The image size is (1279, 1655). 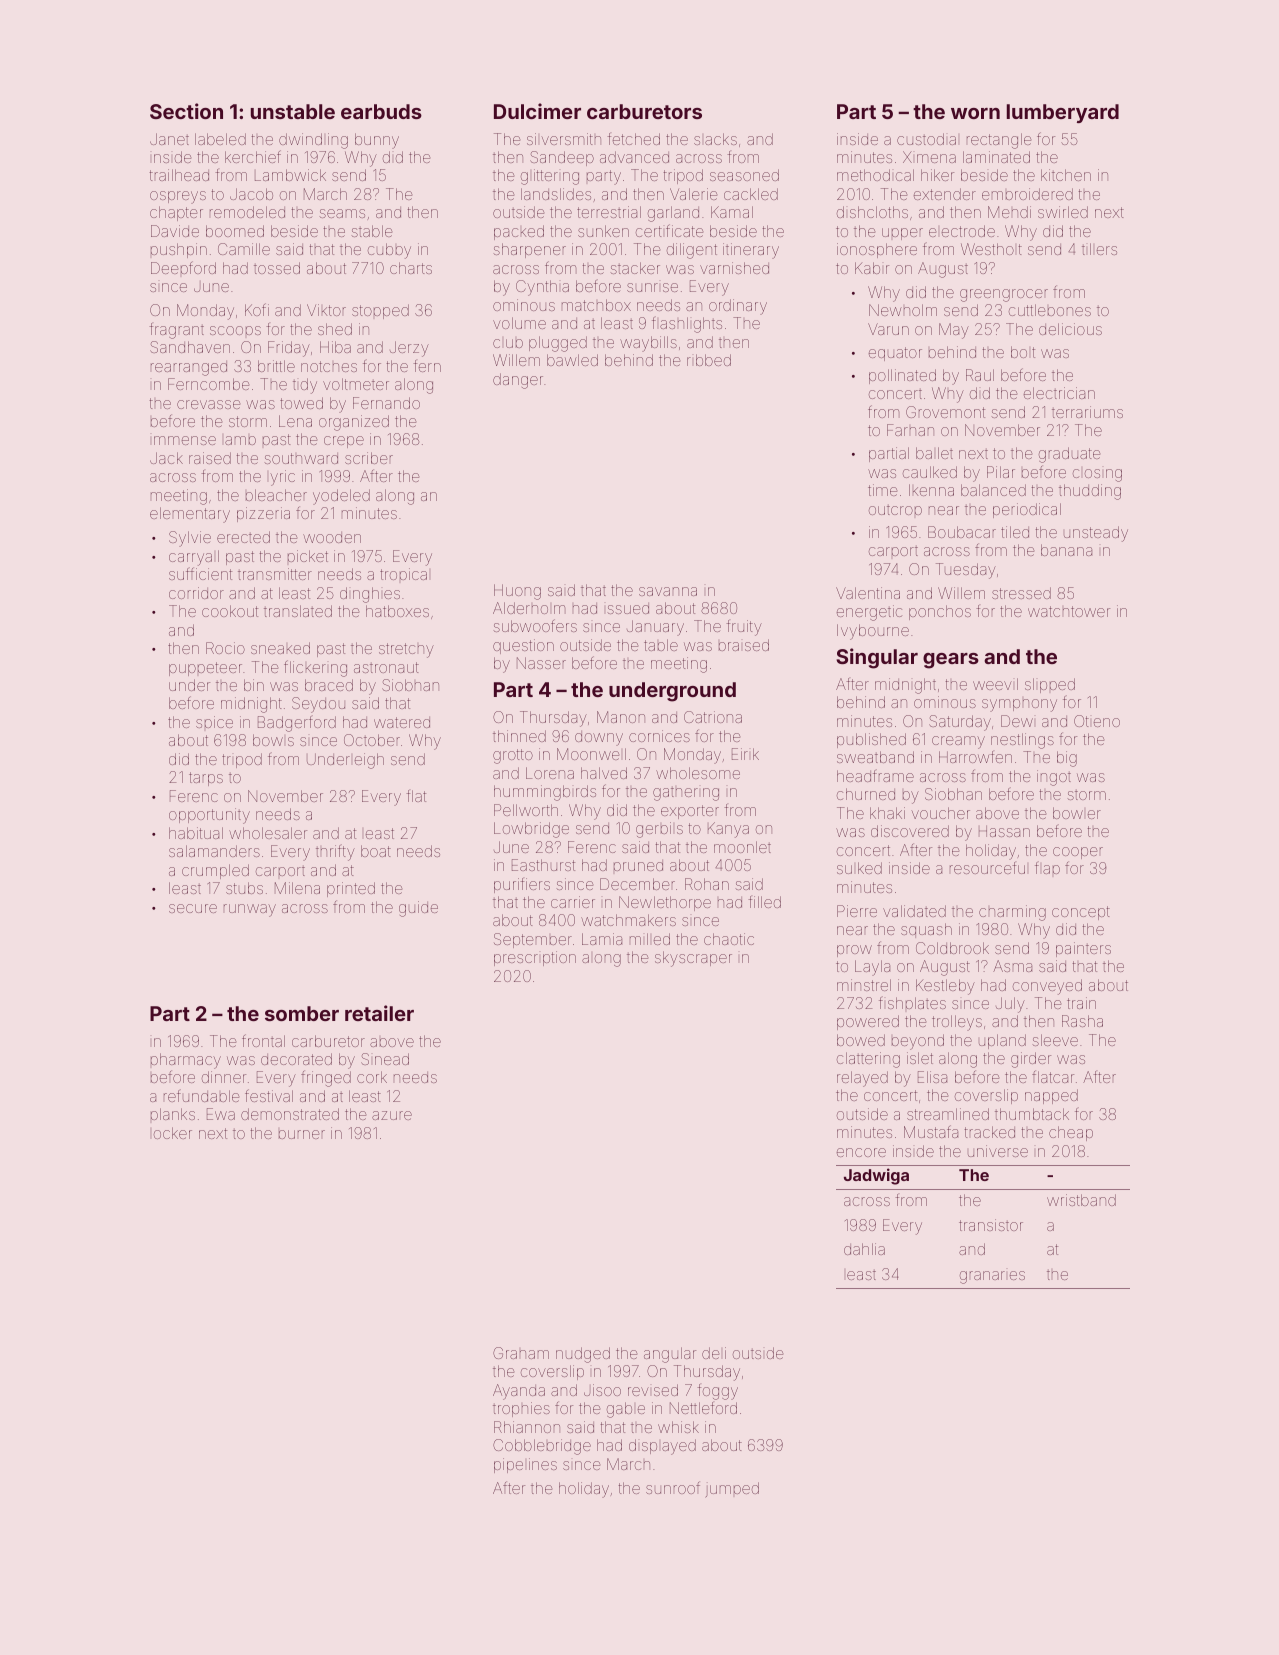 I want to click on tillers, so click(x=1099, y=249).
